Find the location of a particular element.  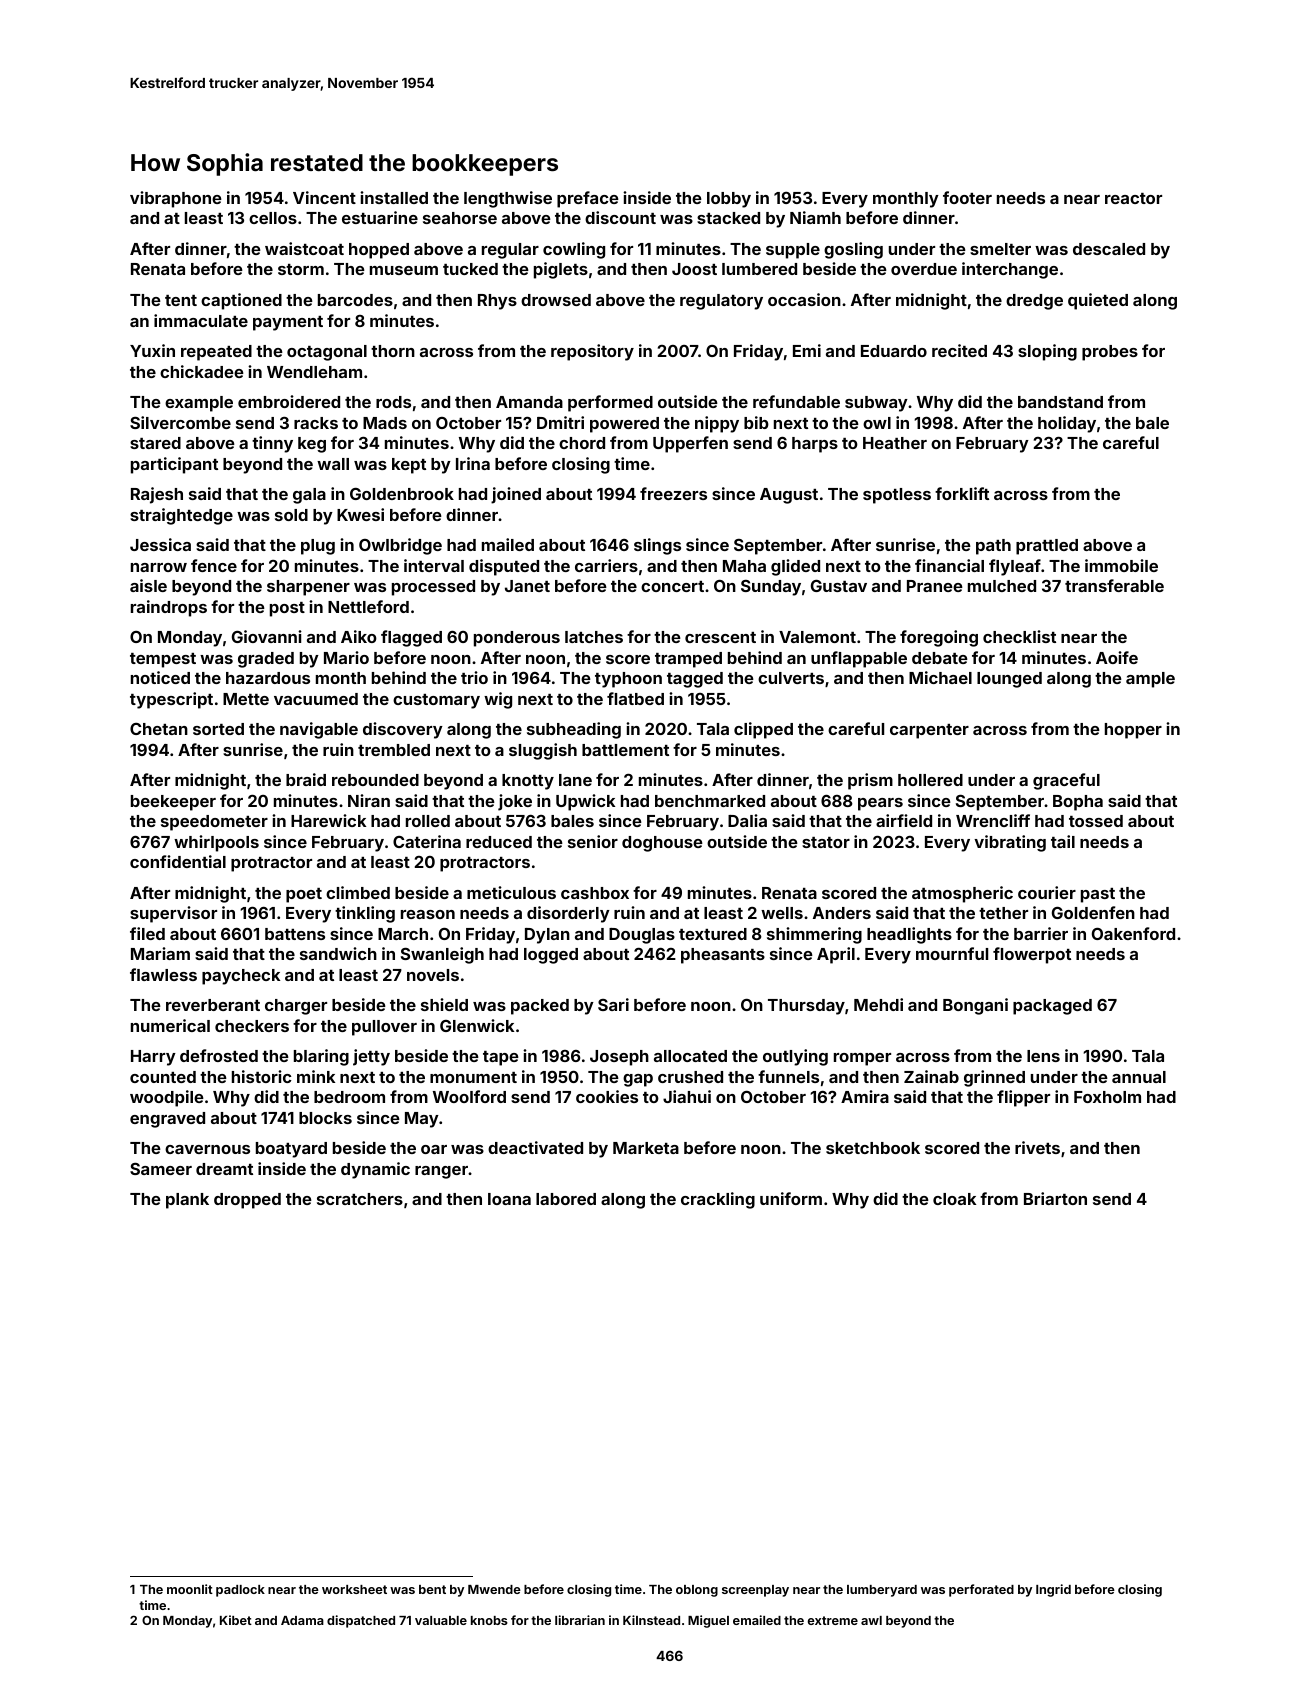

processed is located at coordinates (433, 588).
